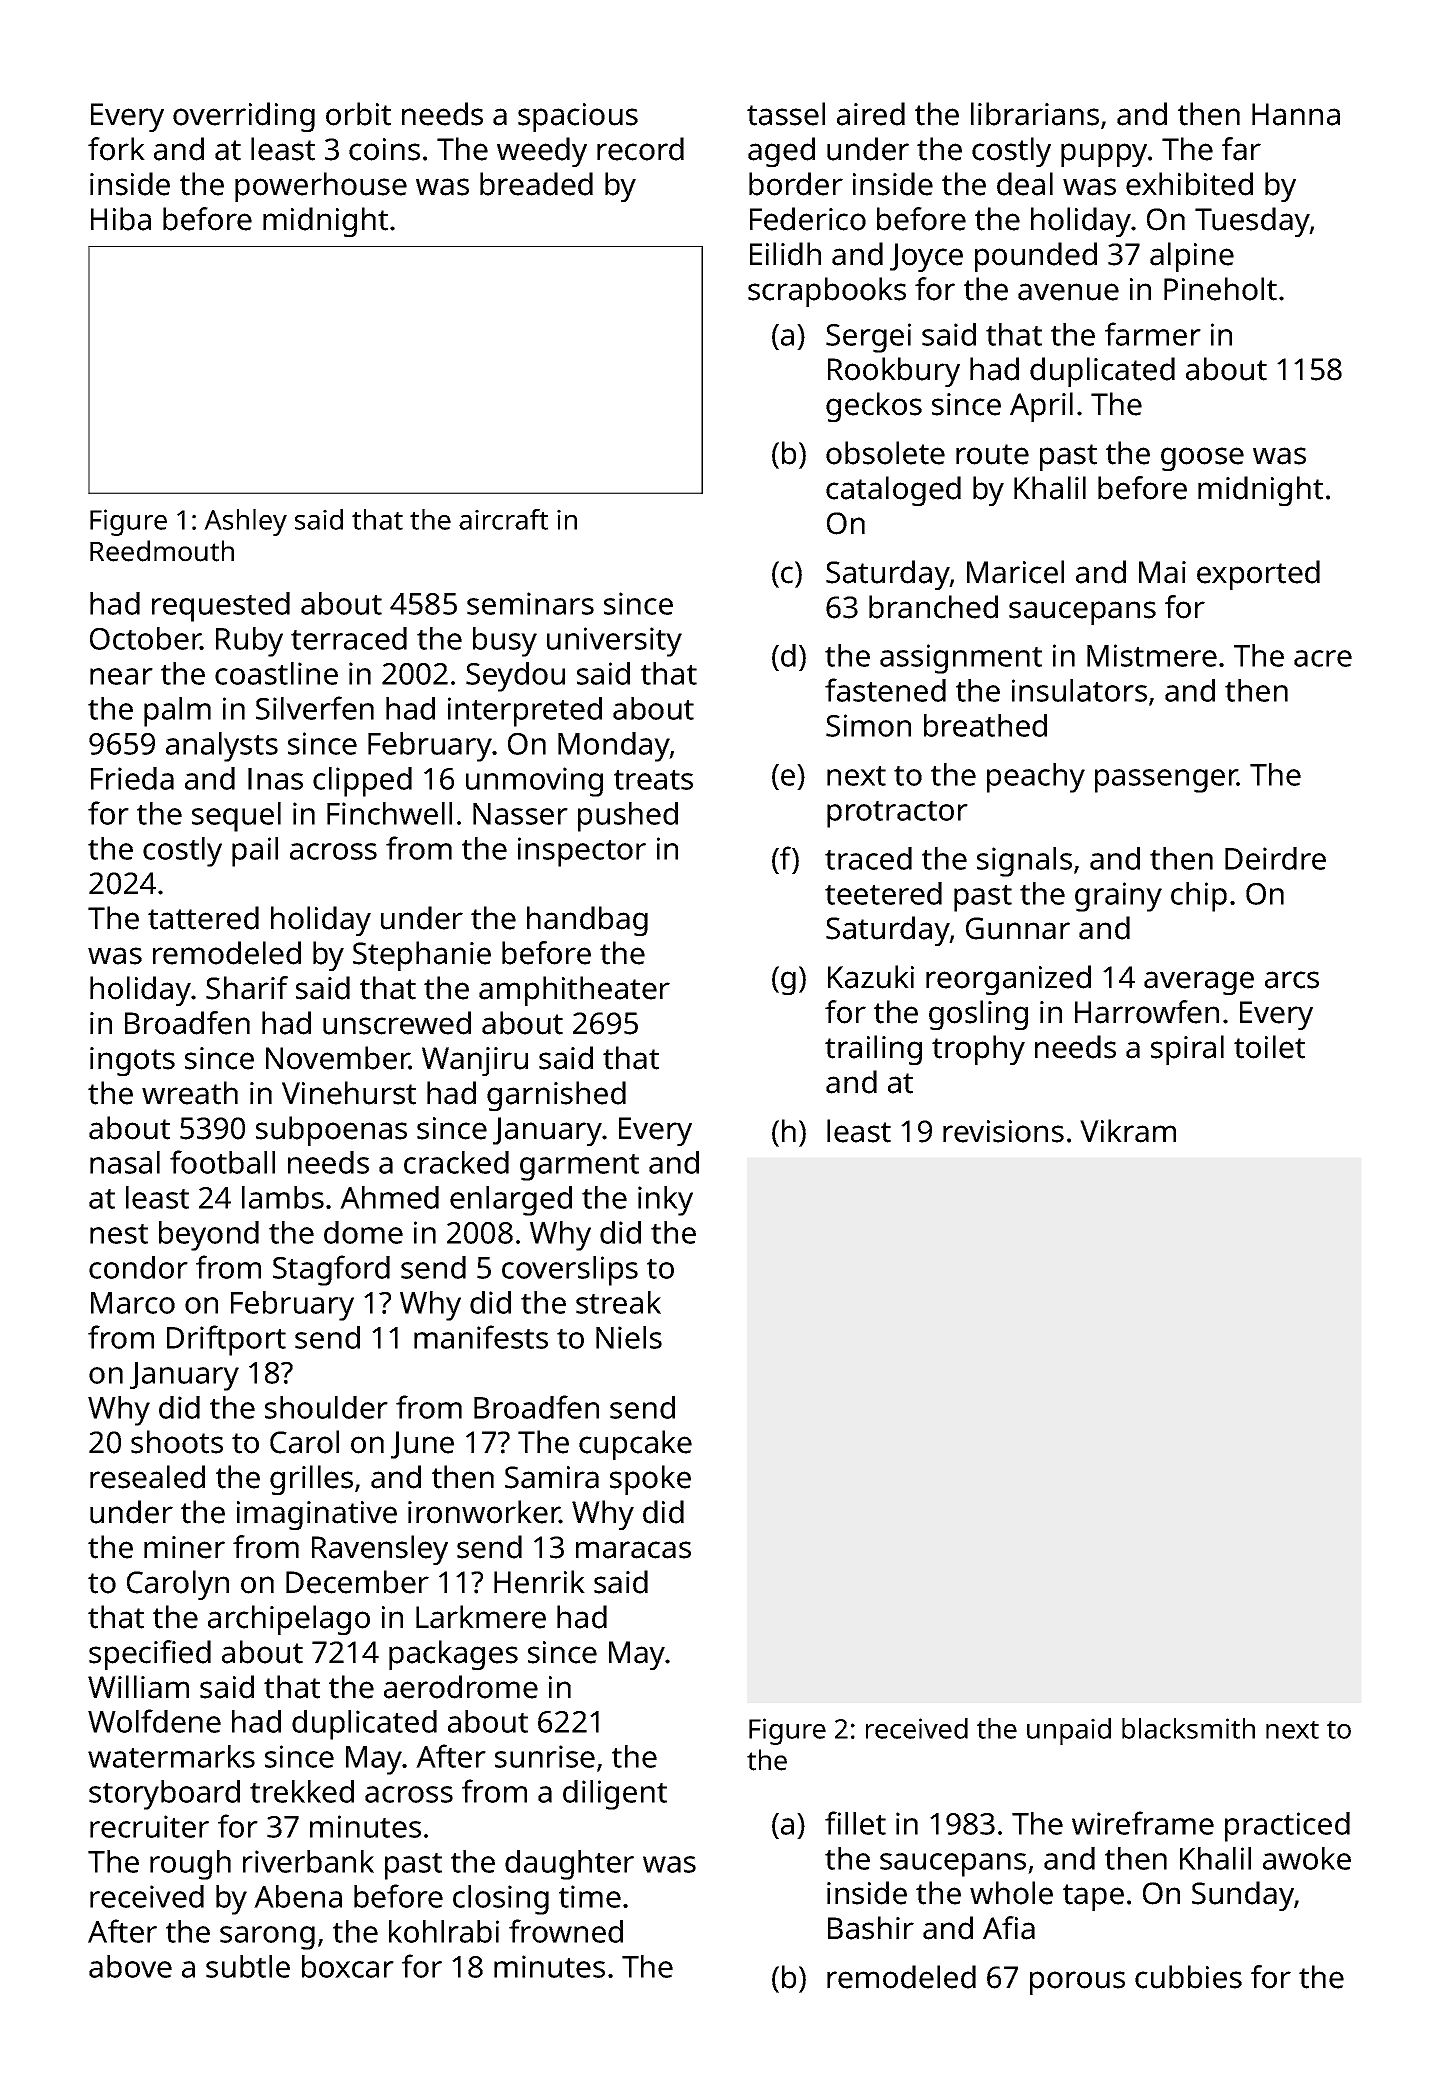 This page has height=2100, width=1450. I want to click on daughter, so click(569, 1865).
